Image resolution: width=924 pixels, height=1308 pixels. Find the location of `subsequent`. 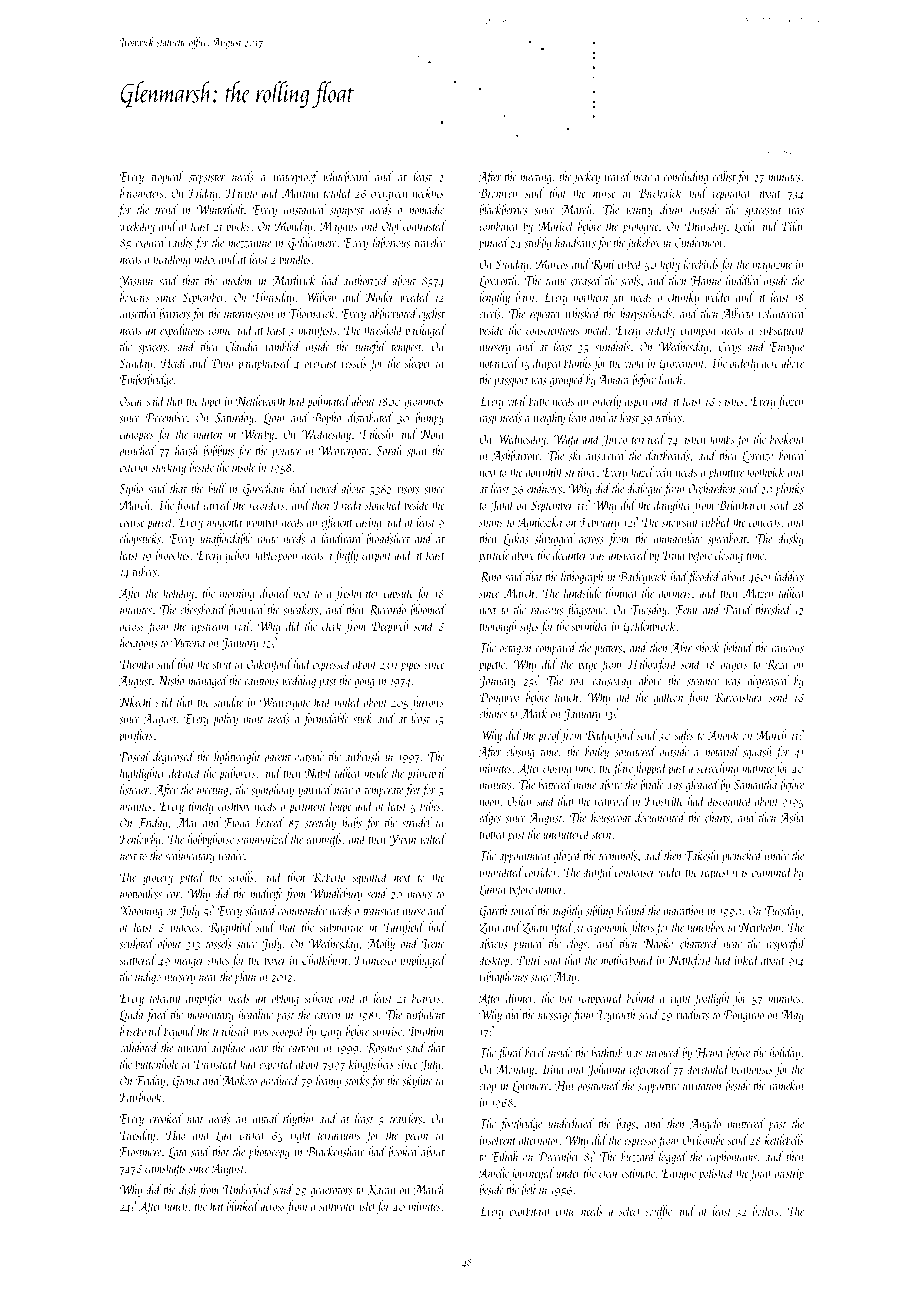

subsequent is located at coordinates (781, 331).
